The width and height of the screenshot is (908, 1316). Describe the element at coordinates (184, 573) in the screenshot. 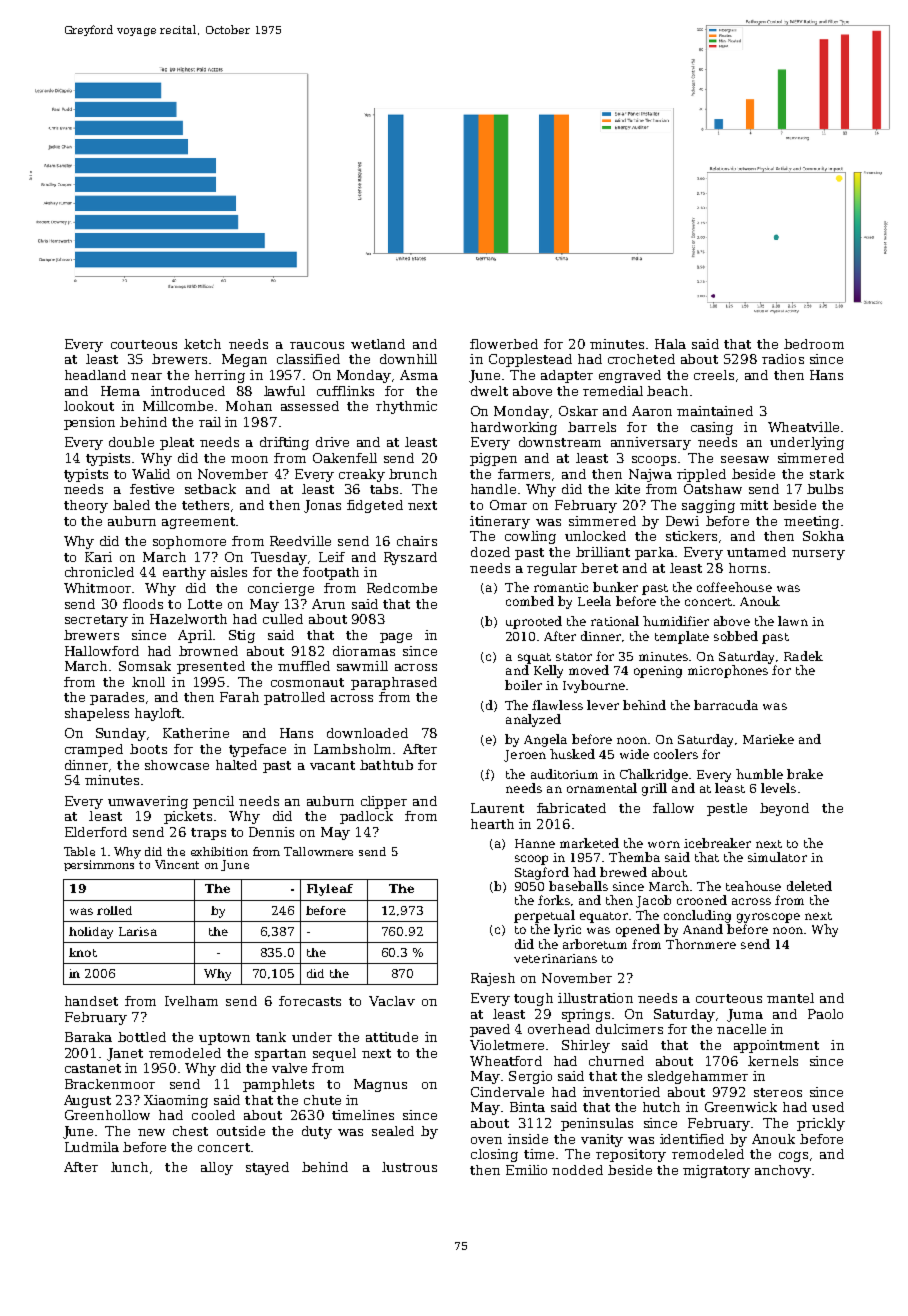

I see `earthy` at that location.
